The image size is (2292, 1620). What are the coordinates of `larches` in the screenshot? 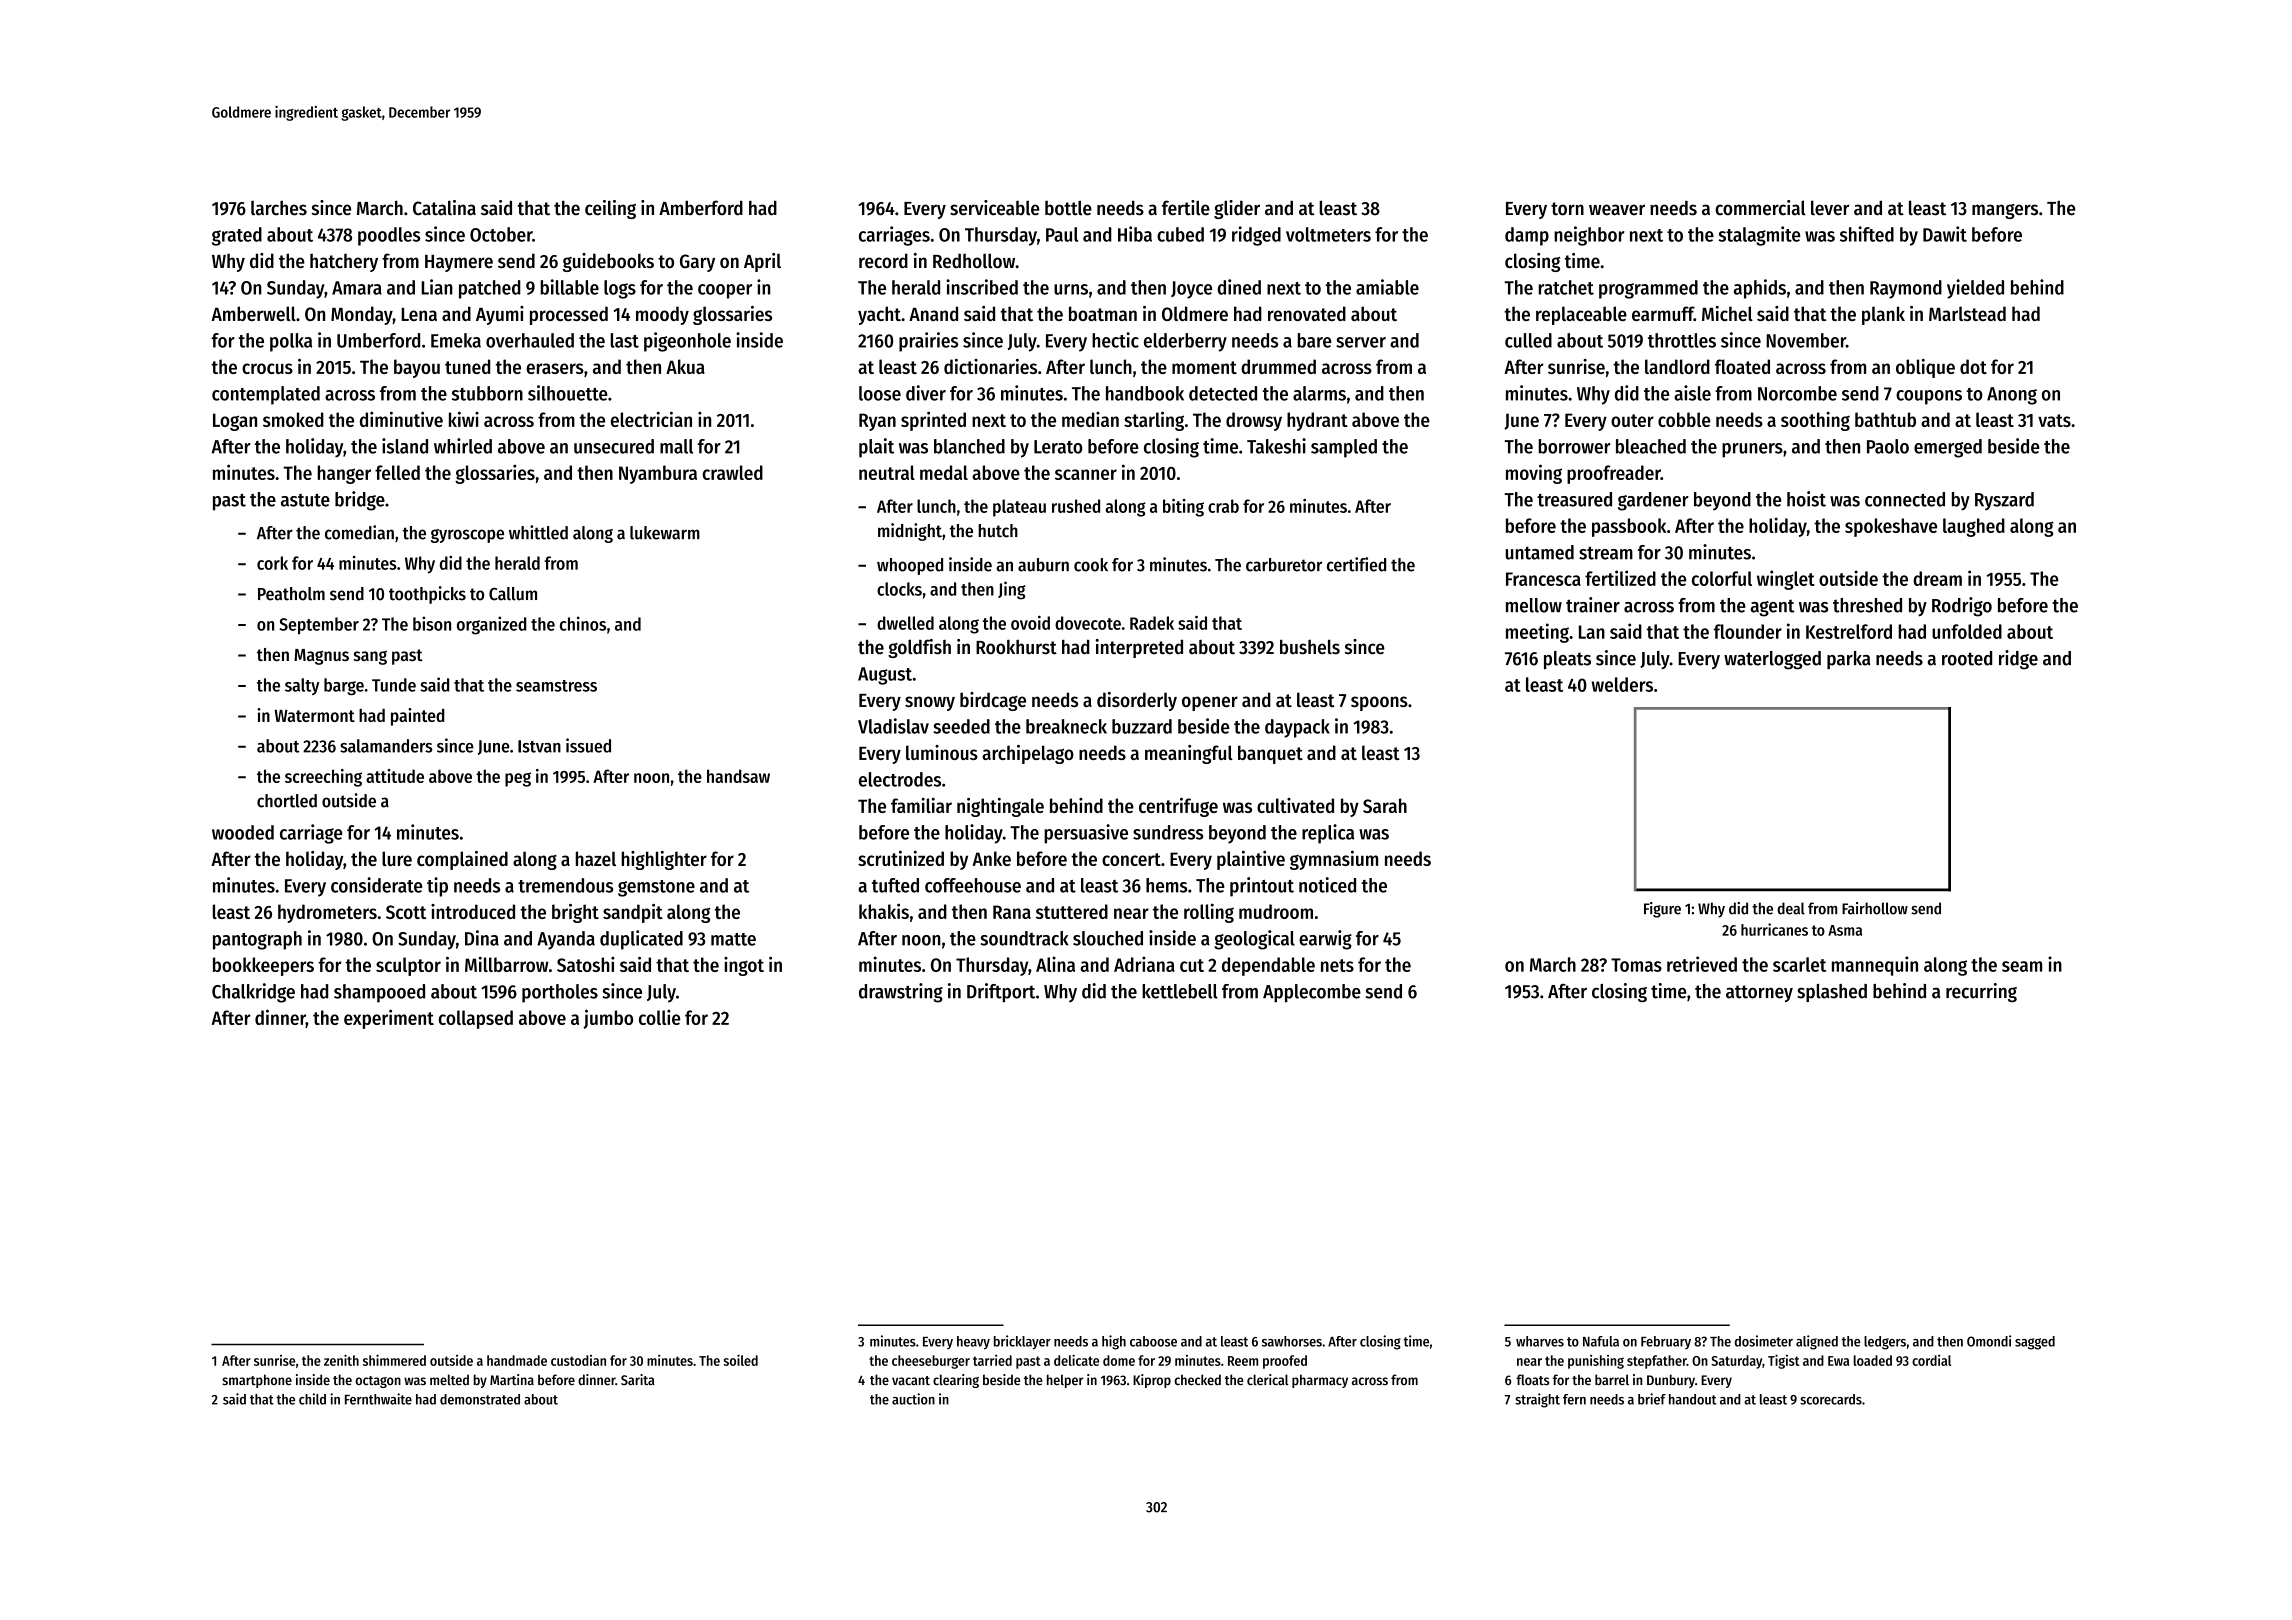 It's located at (279, 208).
